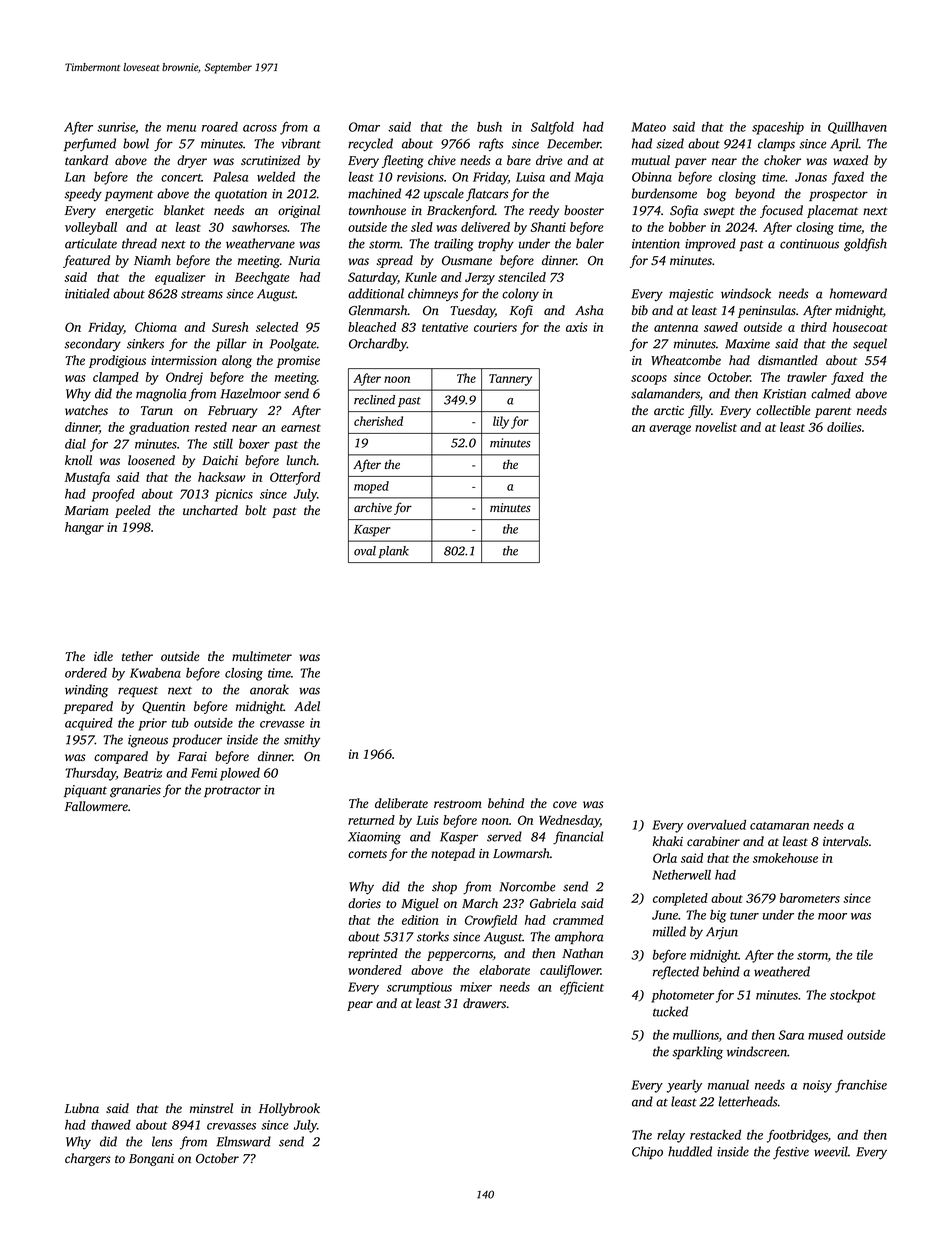 This document has width=952, height=1233. What do you see at coordinates (184, 210) in the document?
I see `blanket` at bounding box center [184, 210].
